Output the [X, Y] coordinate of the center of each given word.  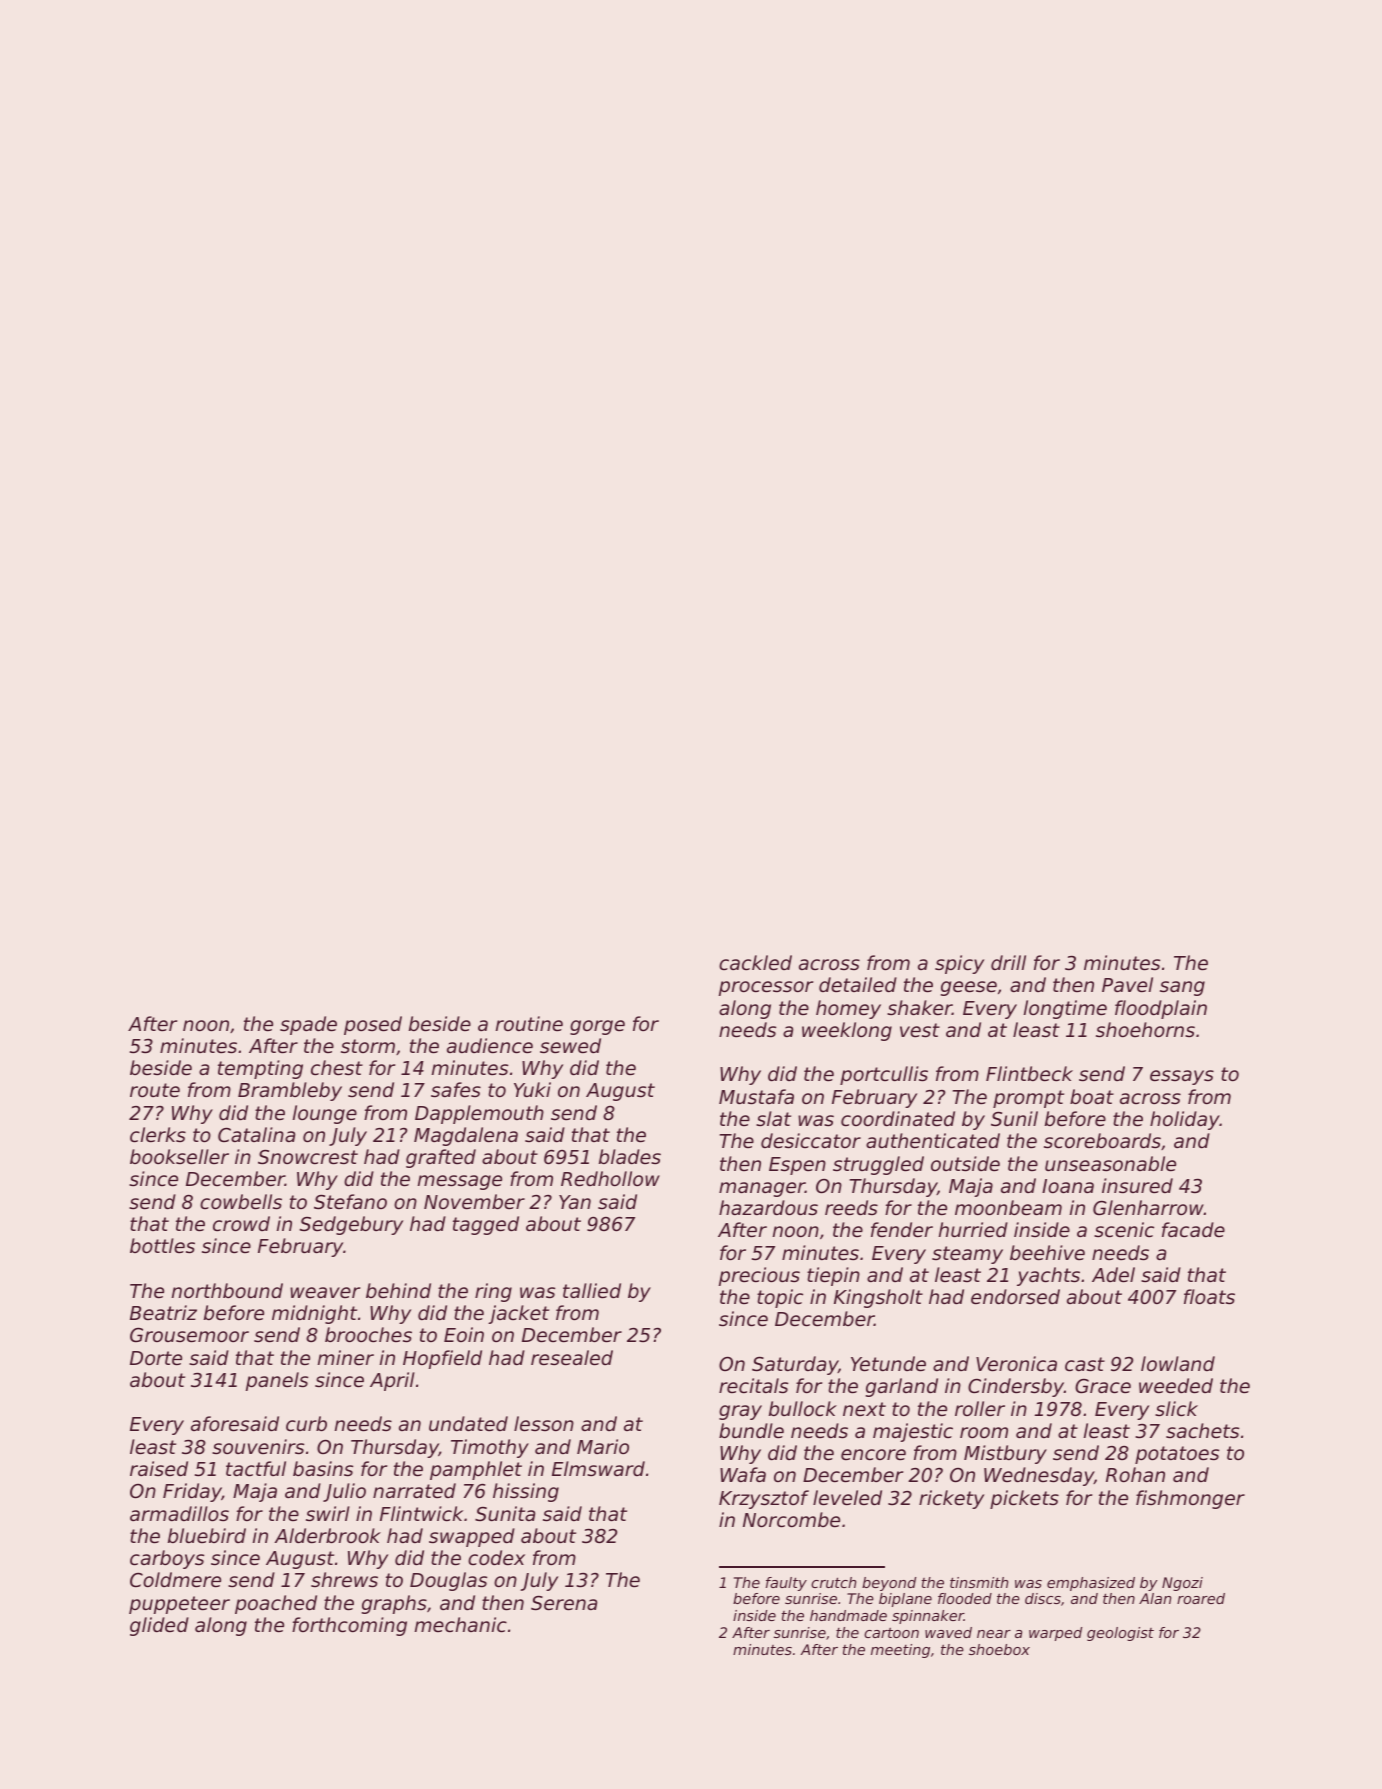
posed [373, 1025]
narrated [414, 1490]
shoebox [999, 1649]
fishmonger [1190, 1499]
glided [159, 1626]
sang [1182, 988]
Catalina [256, 1134]
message [460, 1182]
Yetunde [888, 1363]
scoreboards [1102, 1140]
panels [277, 1381]
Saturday [795, 1365]
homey [848, 1009]
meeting [900, 1651]
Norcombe [791, 1519]
